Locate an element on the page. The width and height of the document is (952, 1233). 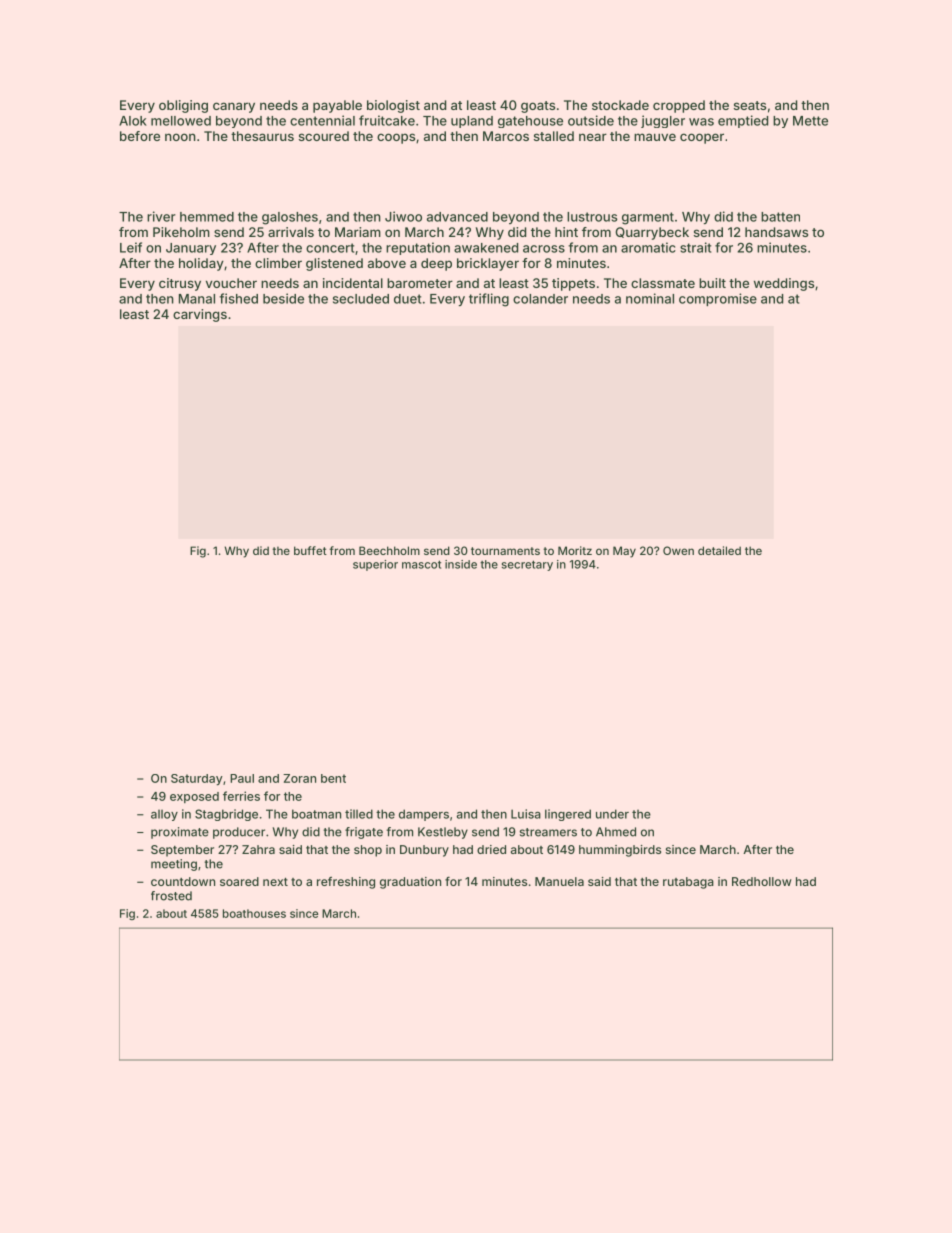
Luisa is located at coordinates (526, 814).
